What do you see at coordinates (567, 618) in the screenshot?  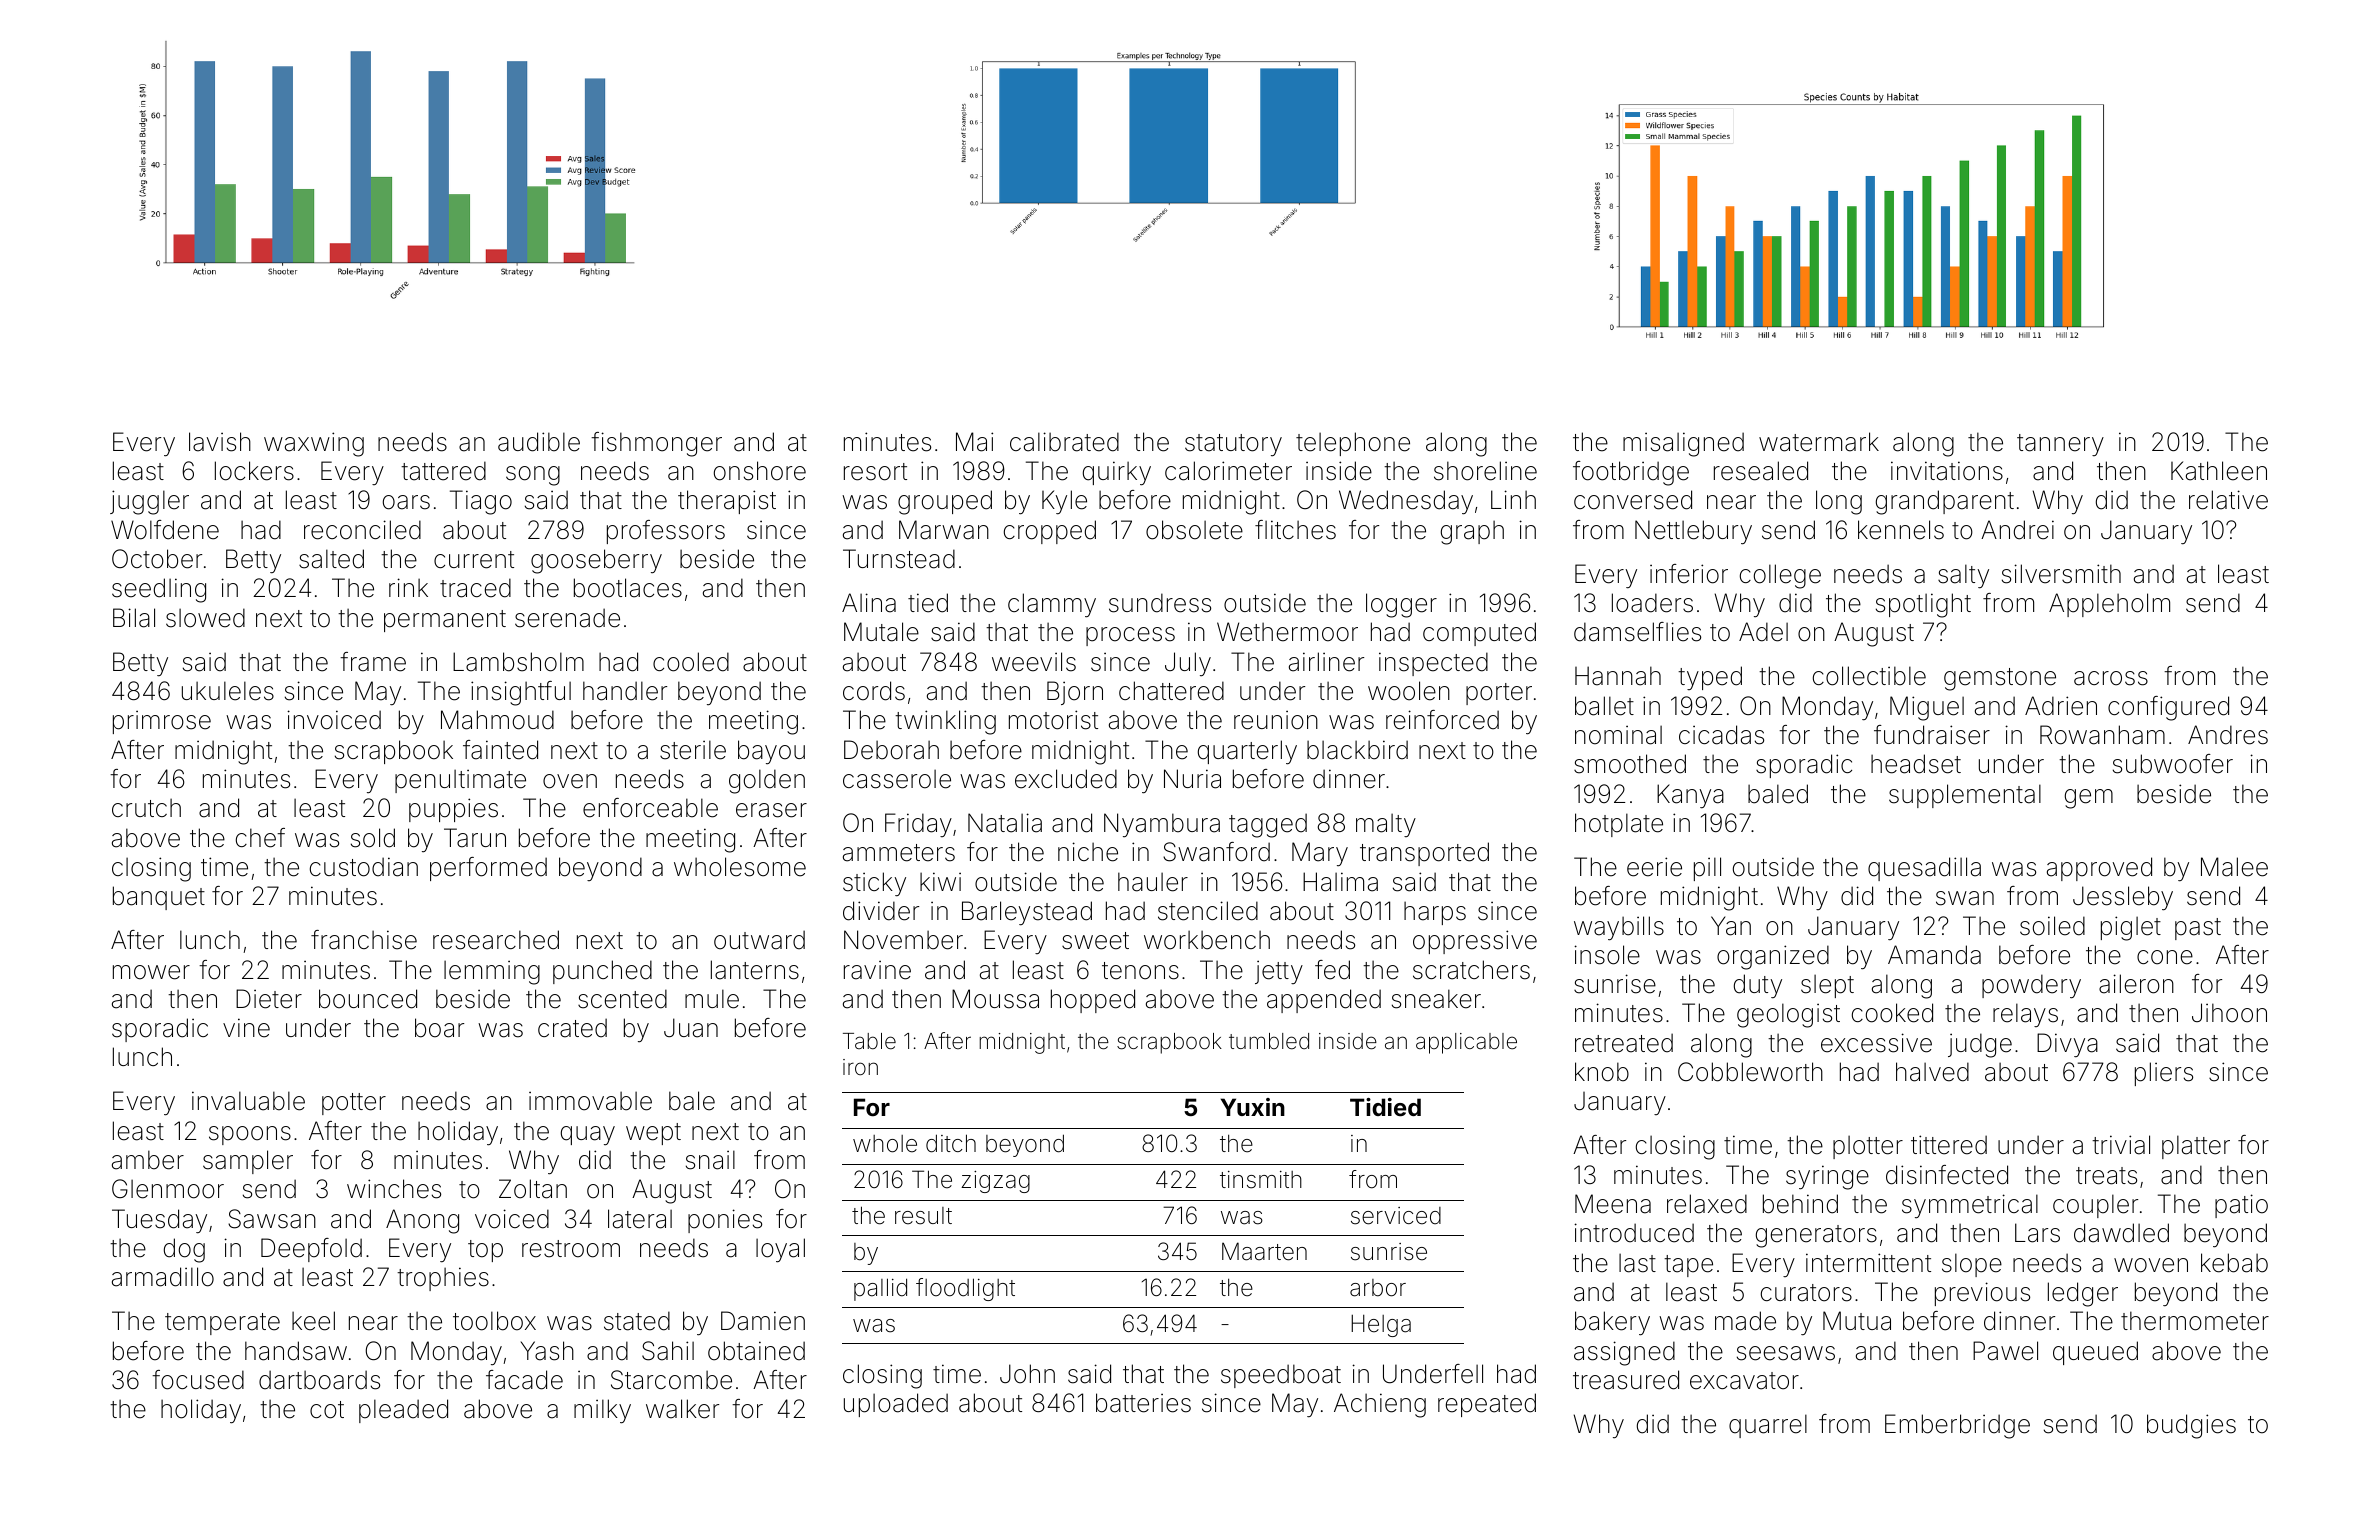 I see `serenade` at bounding box center [567, 618].
